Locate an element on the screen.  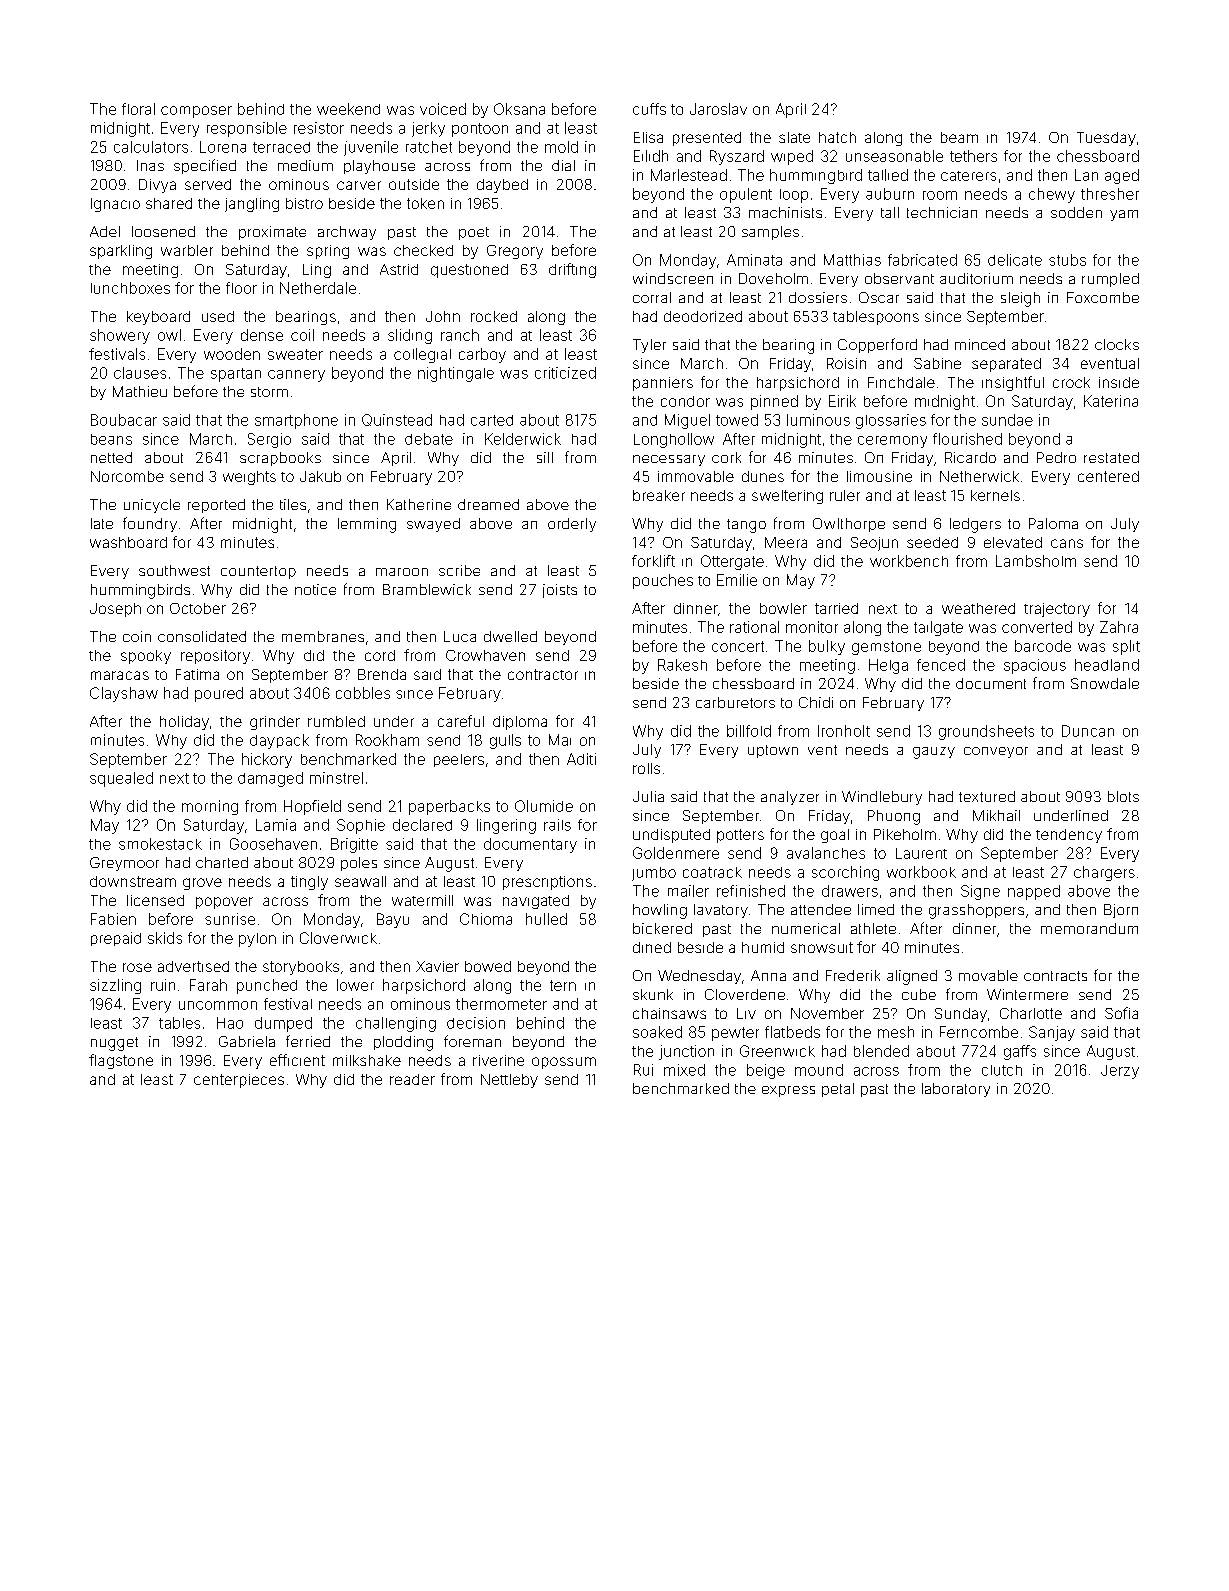
athlete is located at coordinates (873, 928).
